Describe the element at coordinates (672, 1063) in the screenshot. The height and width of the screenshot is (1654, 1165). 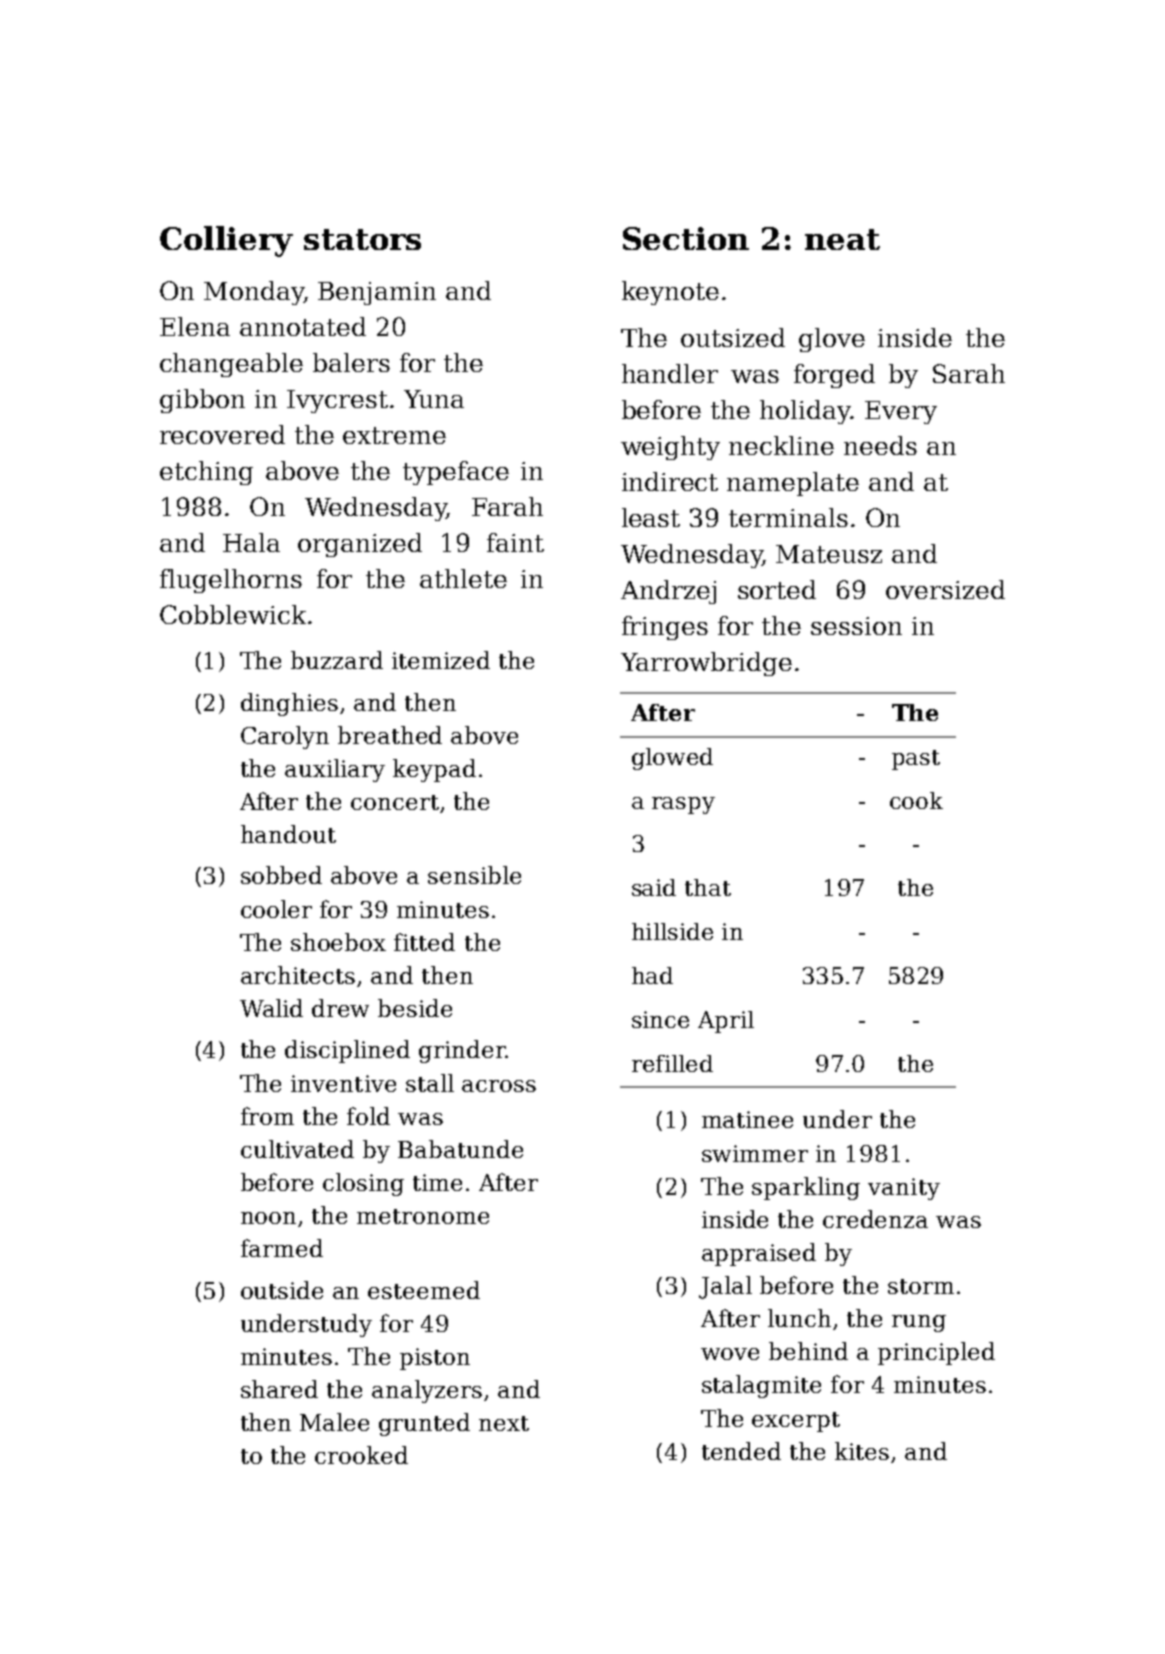
I see `refilled` at that location.
